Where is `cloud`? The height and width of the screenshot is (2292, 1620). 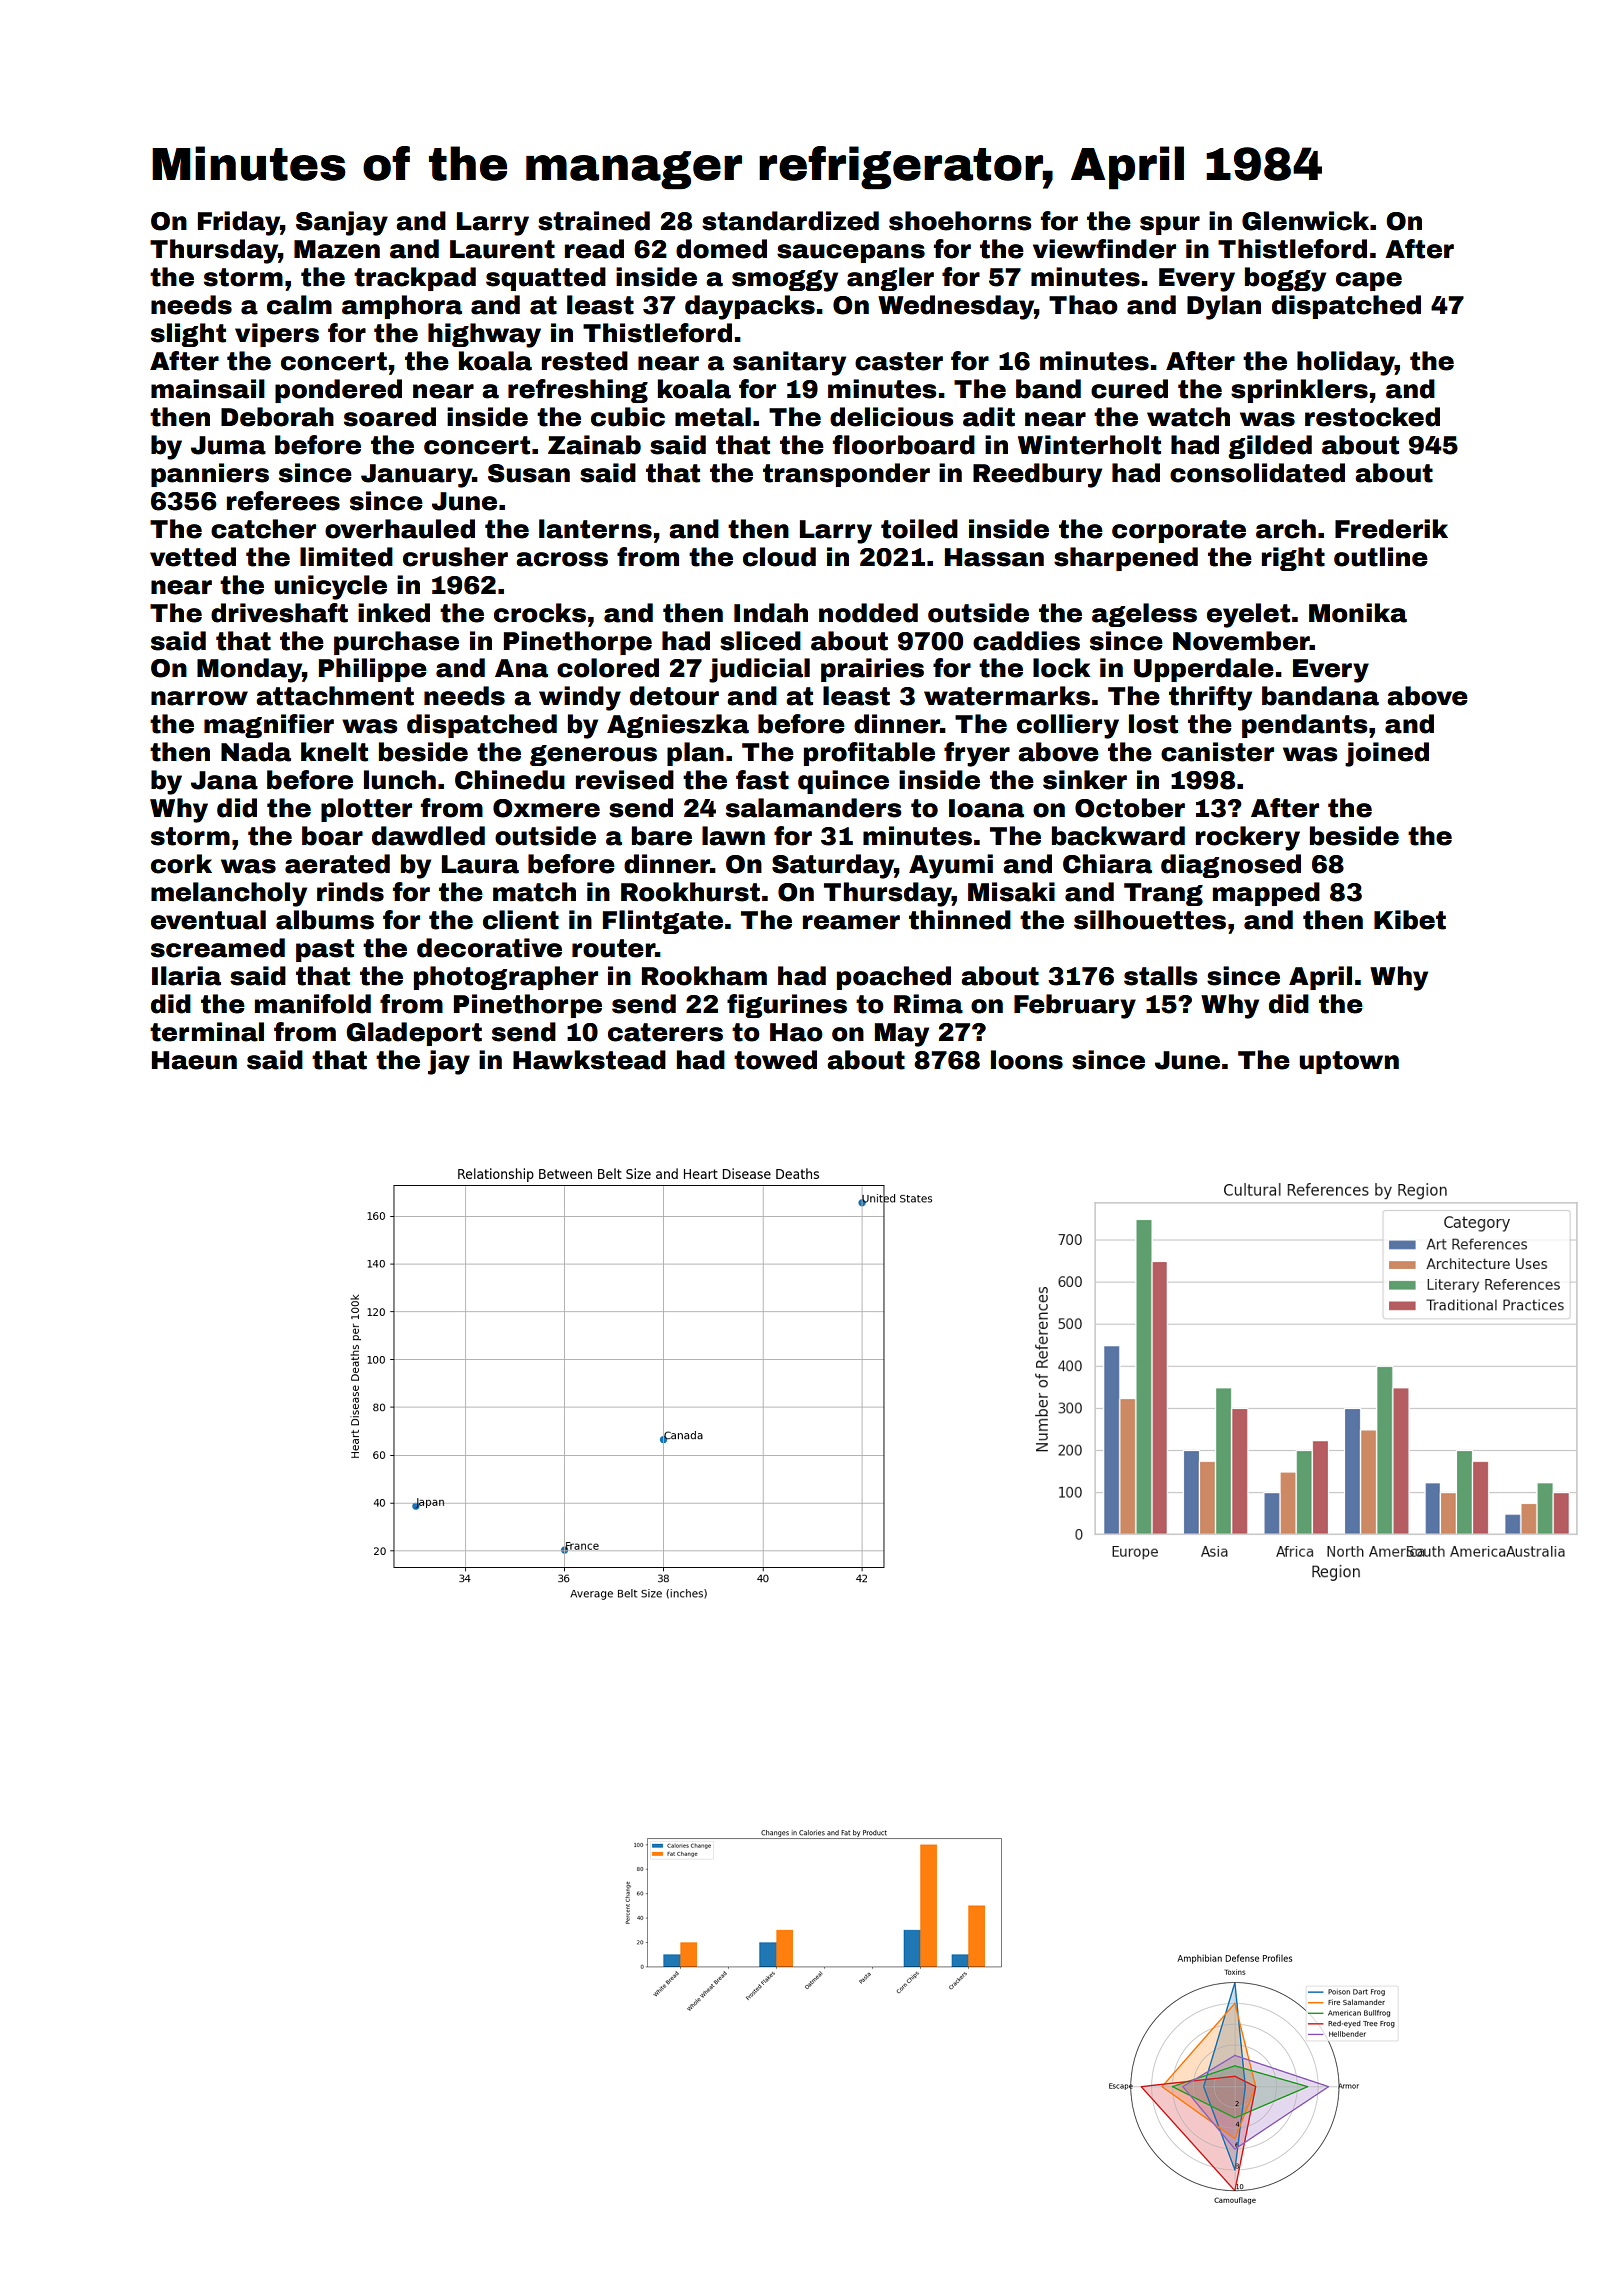
cloud is located at coordinates (779, 557).
